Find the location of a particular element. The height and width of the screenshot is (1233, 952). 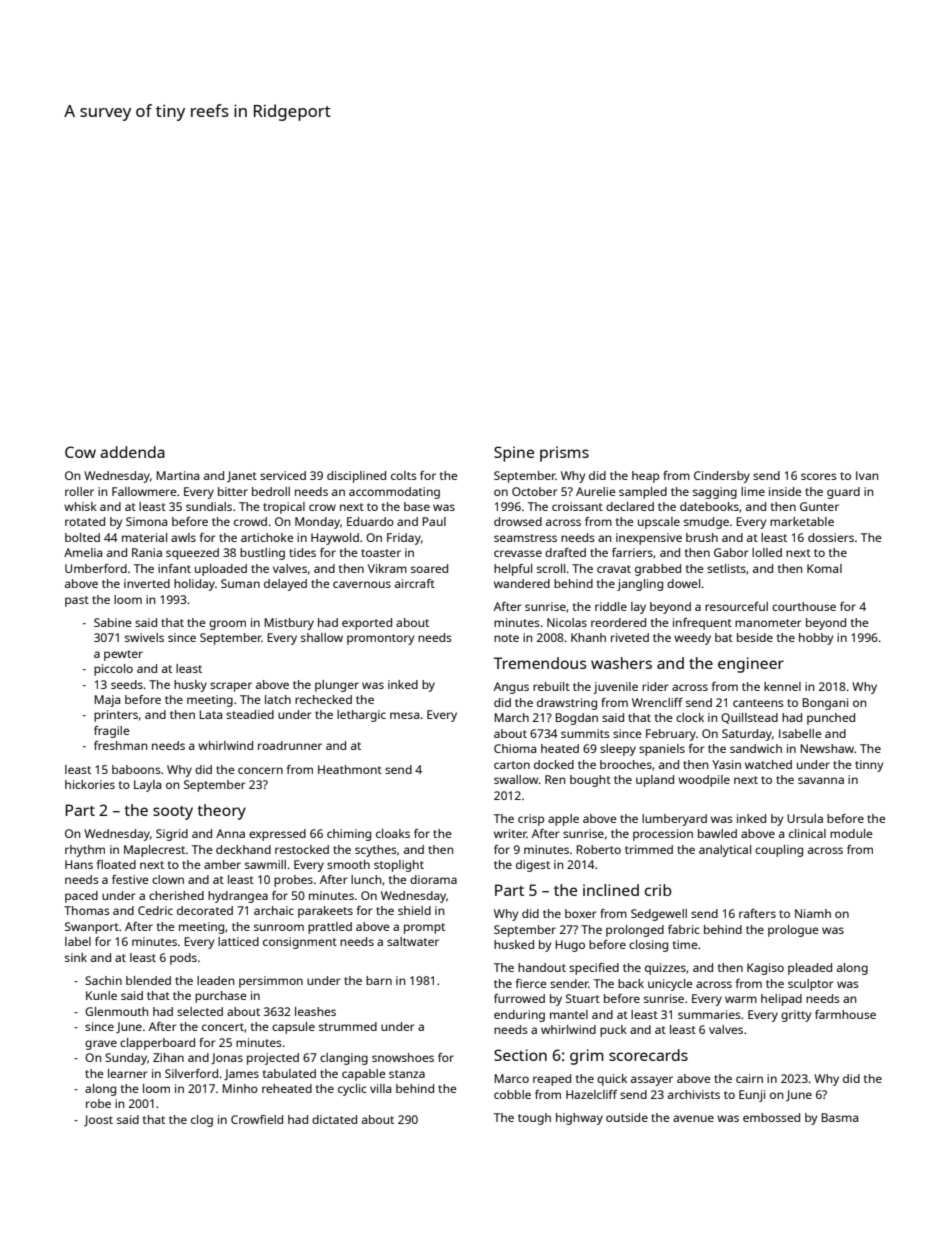

Spine is located at coordinates (514, 454).
